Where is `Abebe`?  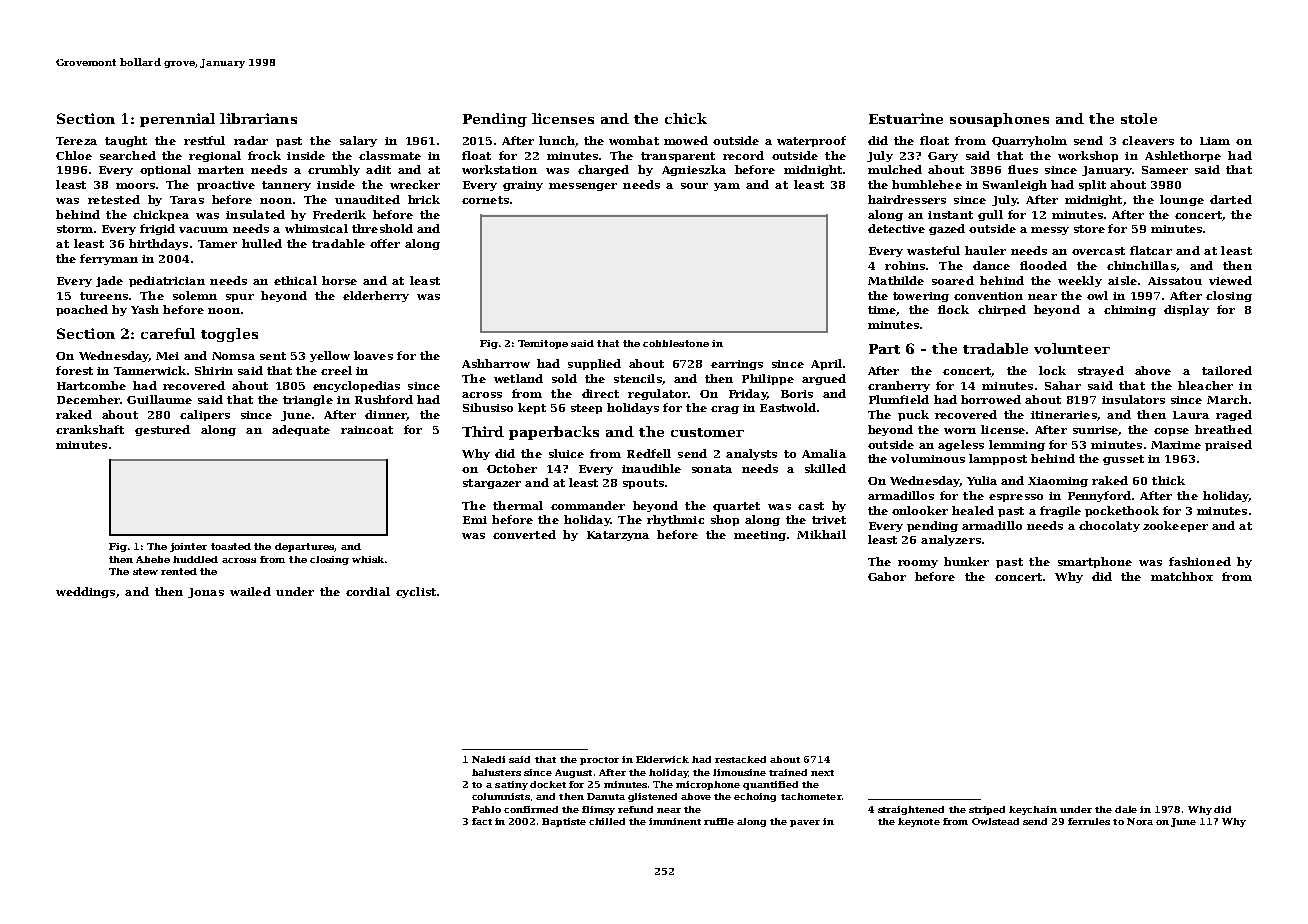 Abebe is located at coordinates (153, 559).
